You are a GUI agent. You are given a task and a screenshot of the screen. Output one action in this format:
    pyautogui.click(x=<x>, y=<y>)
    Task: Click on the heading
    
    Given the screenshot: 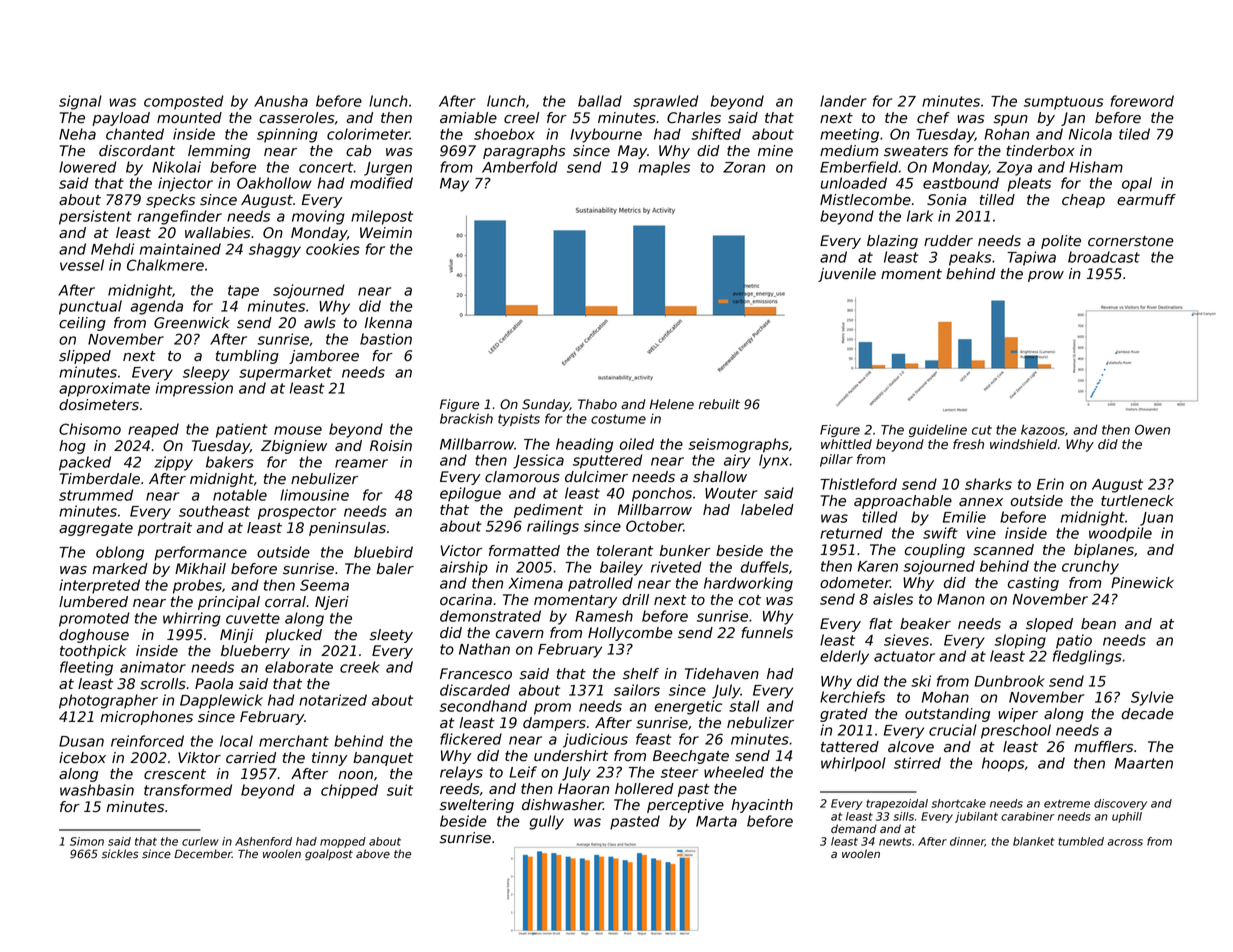 What is the action you would take?
    pyautogui.click(x=584, y=445)
